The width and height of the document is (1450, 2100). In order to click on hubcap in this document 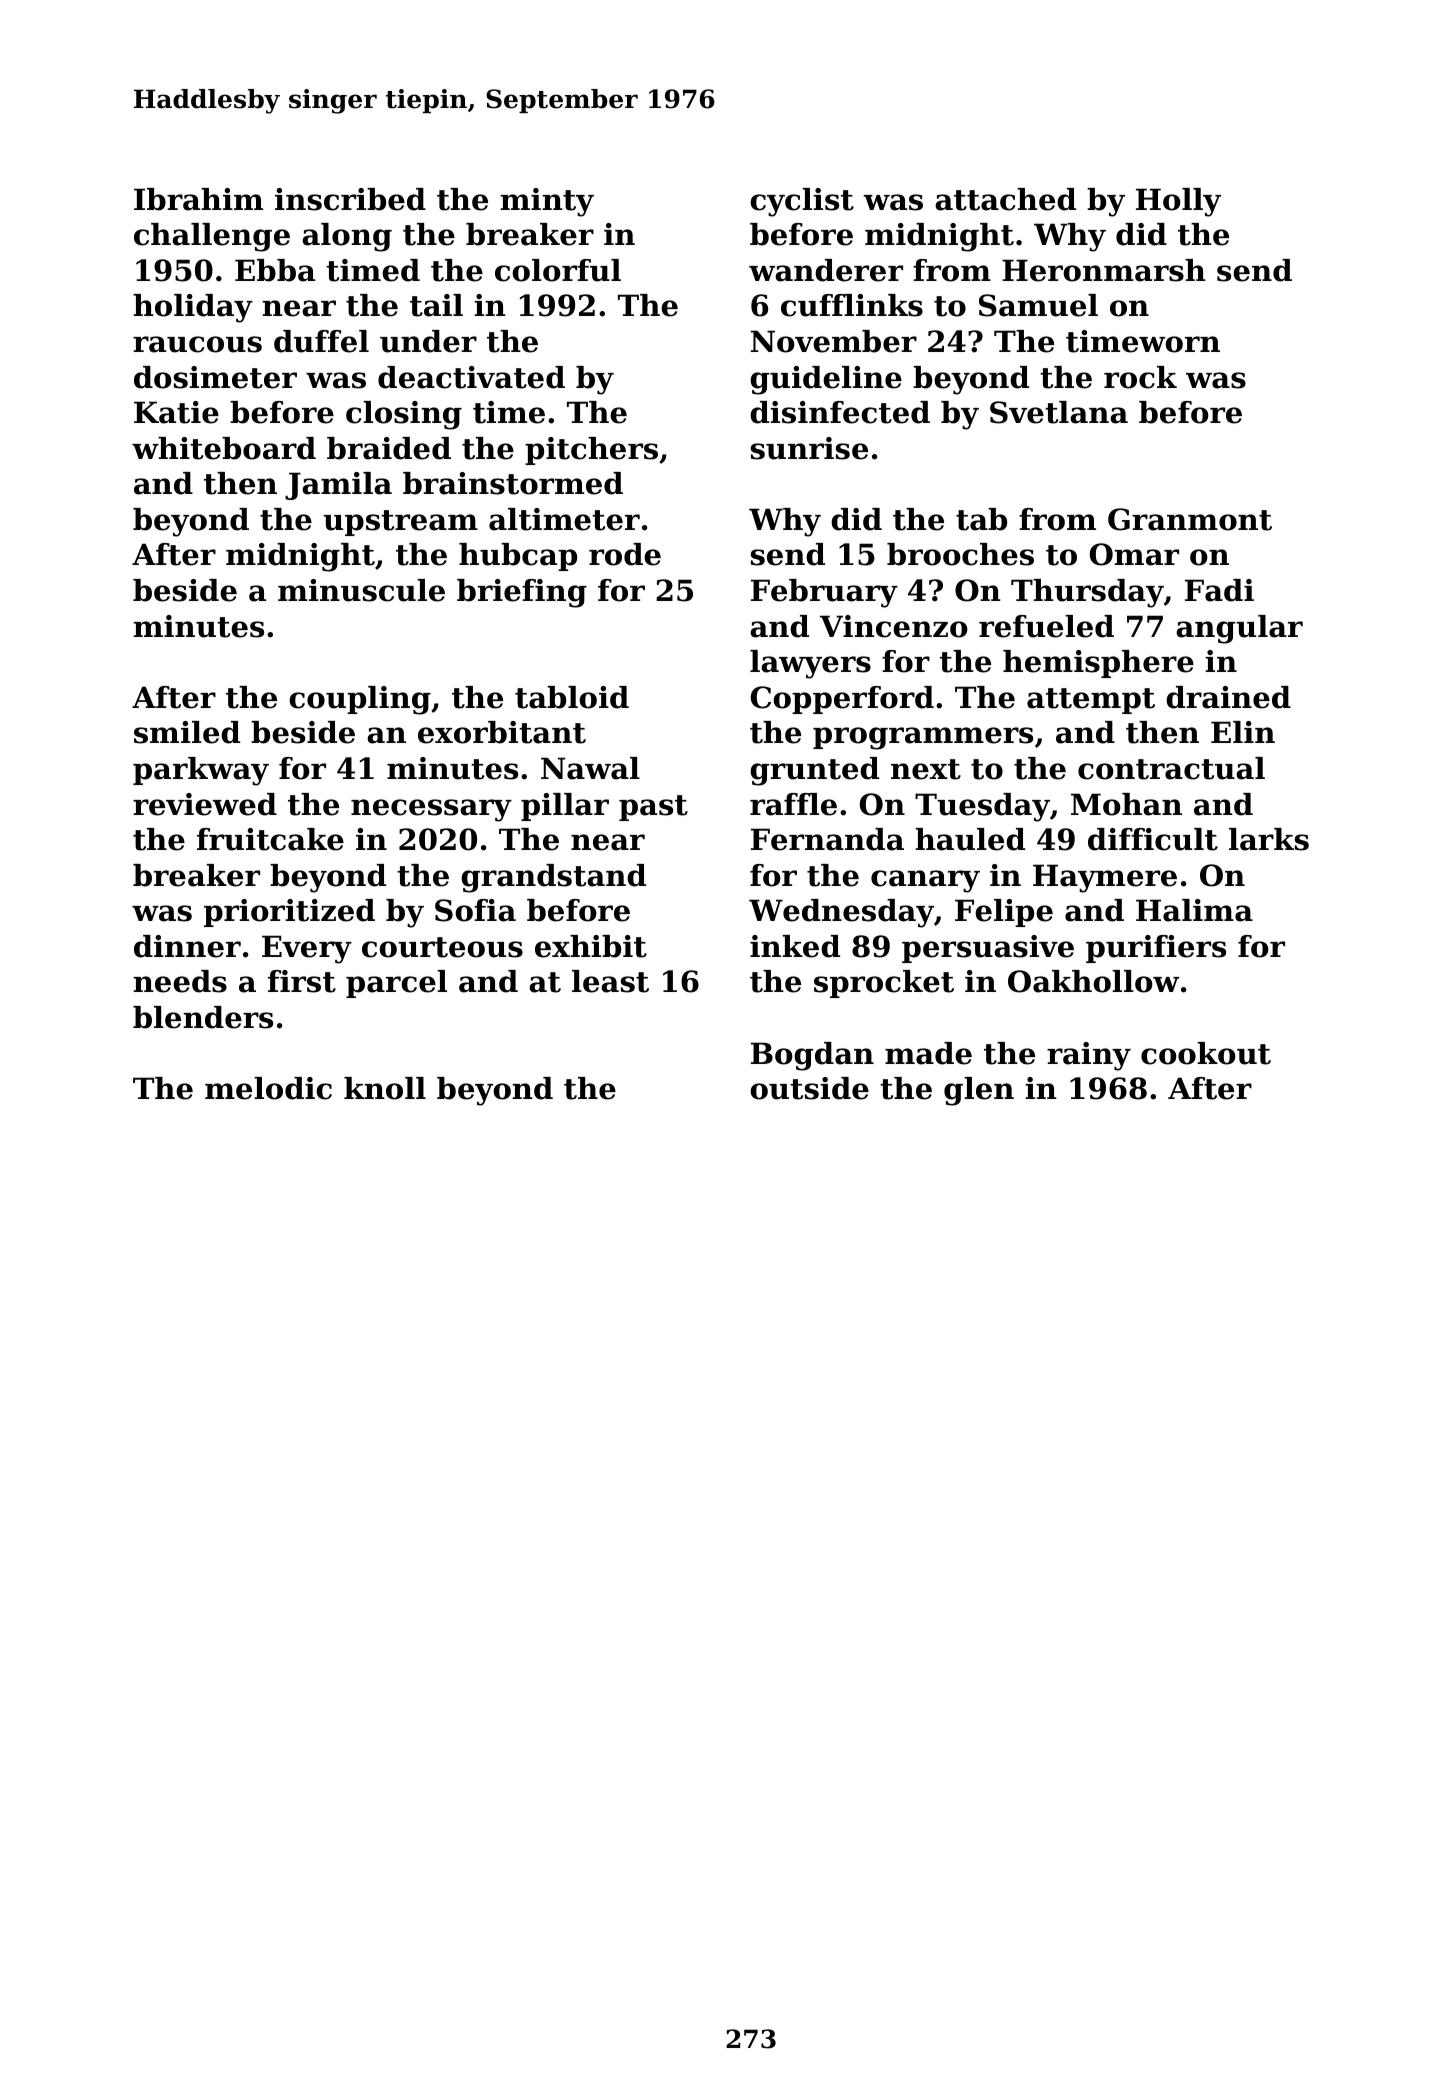, I will do `click(518, 557)`.
